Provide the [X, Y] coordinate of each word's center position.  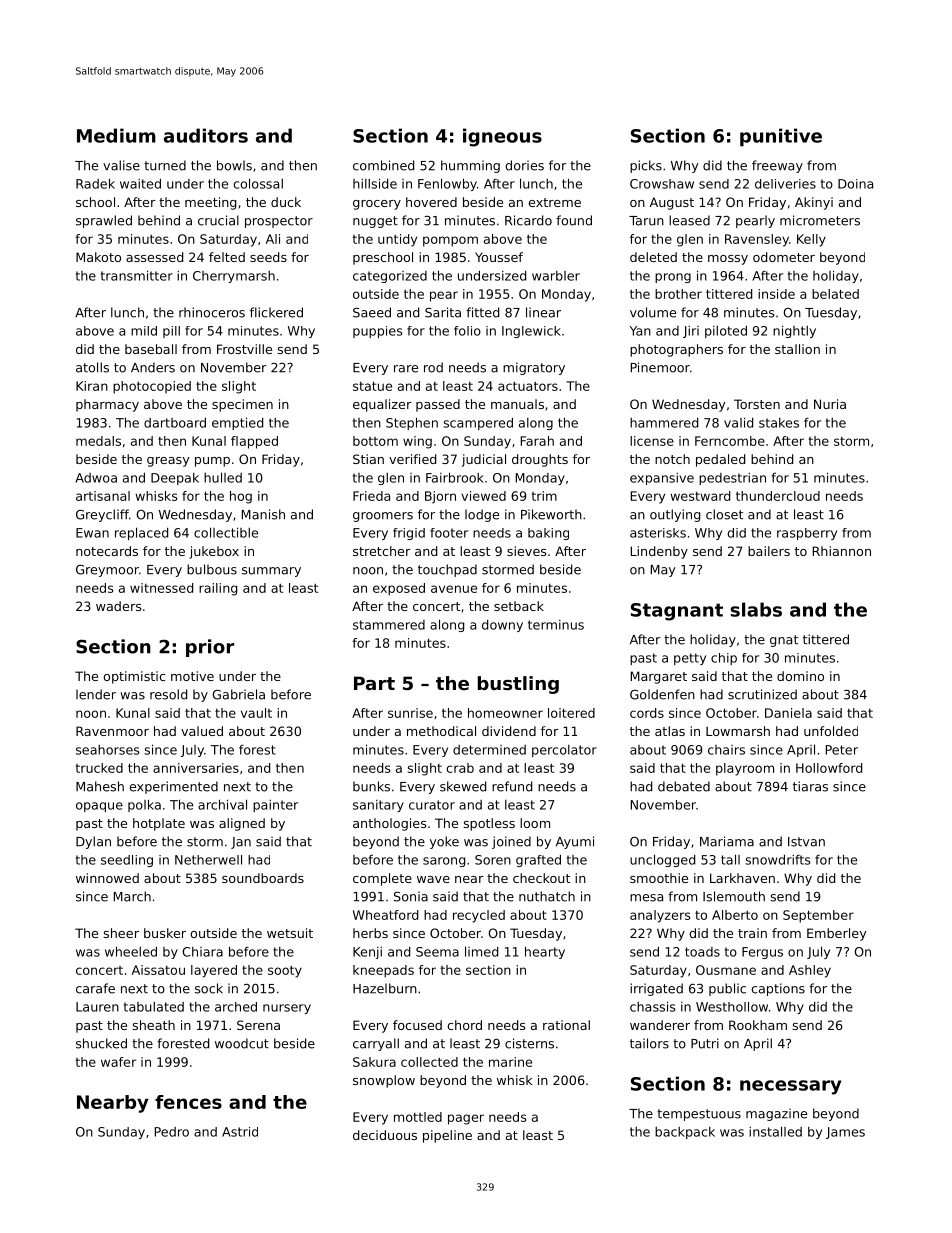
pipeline [447, 1136]
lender [96, 694]
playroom [745, 769]
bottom [375, 441]
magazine [776, 1114]
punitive [781, 137]
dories [524, 165]
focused [417, 1025]
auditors [206, 135]
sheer [121, 933]
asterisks [658, 533]
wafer [118, 1062]
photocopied [152, 387]
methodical [441, 731]
